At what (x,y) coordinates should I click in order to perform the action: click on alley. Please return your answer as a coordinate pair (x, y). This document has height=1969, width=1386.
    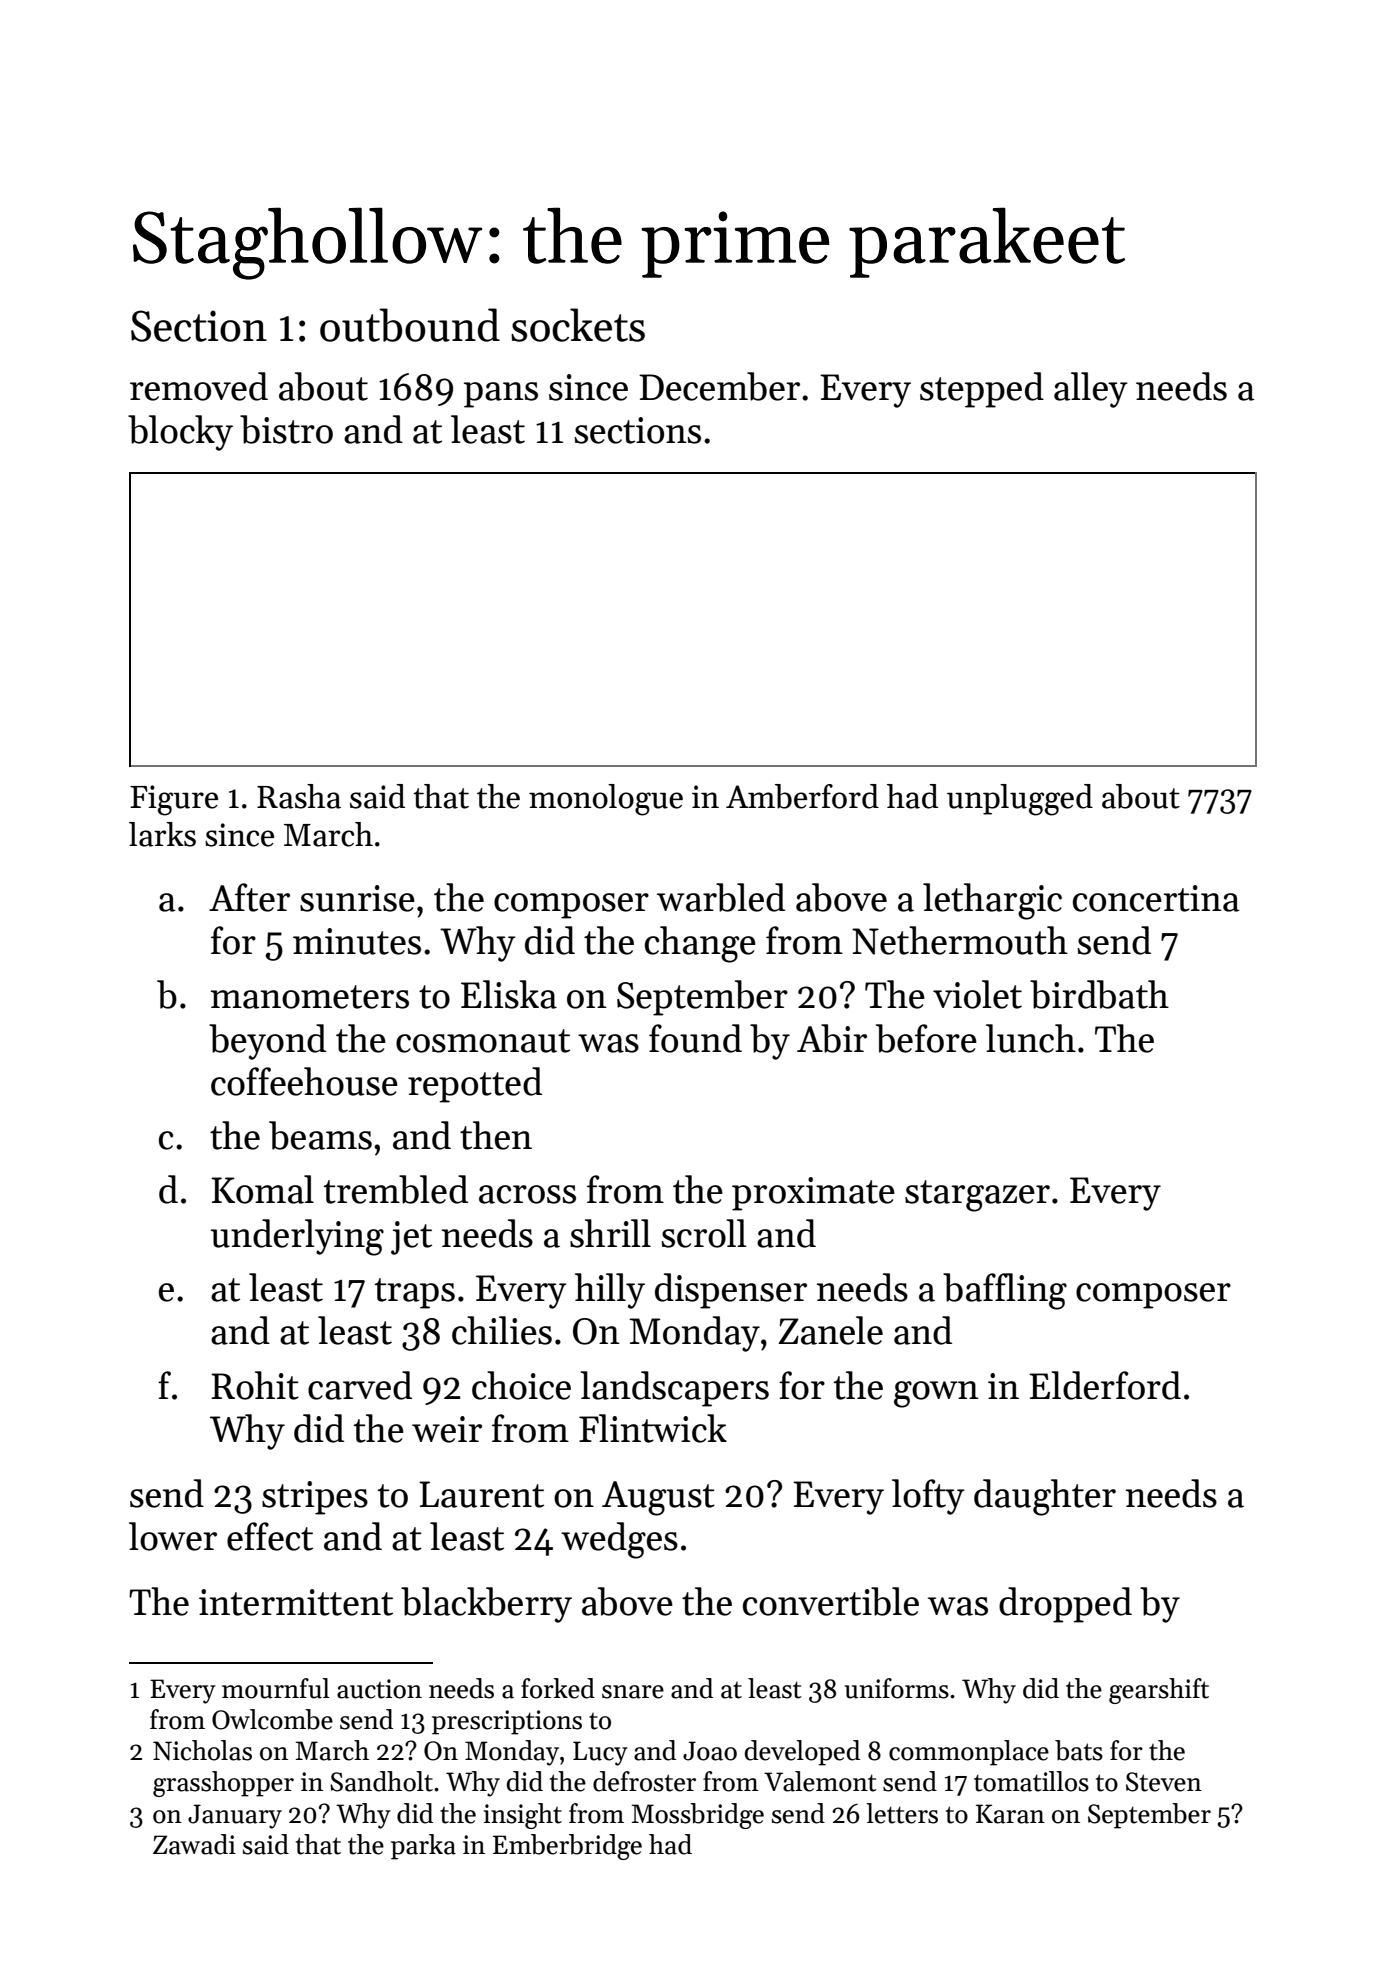
    Looking at the image, I should click on (1091, 390).
